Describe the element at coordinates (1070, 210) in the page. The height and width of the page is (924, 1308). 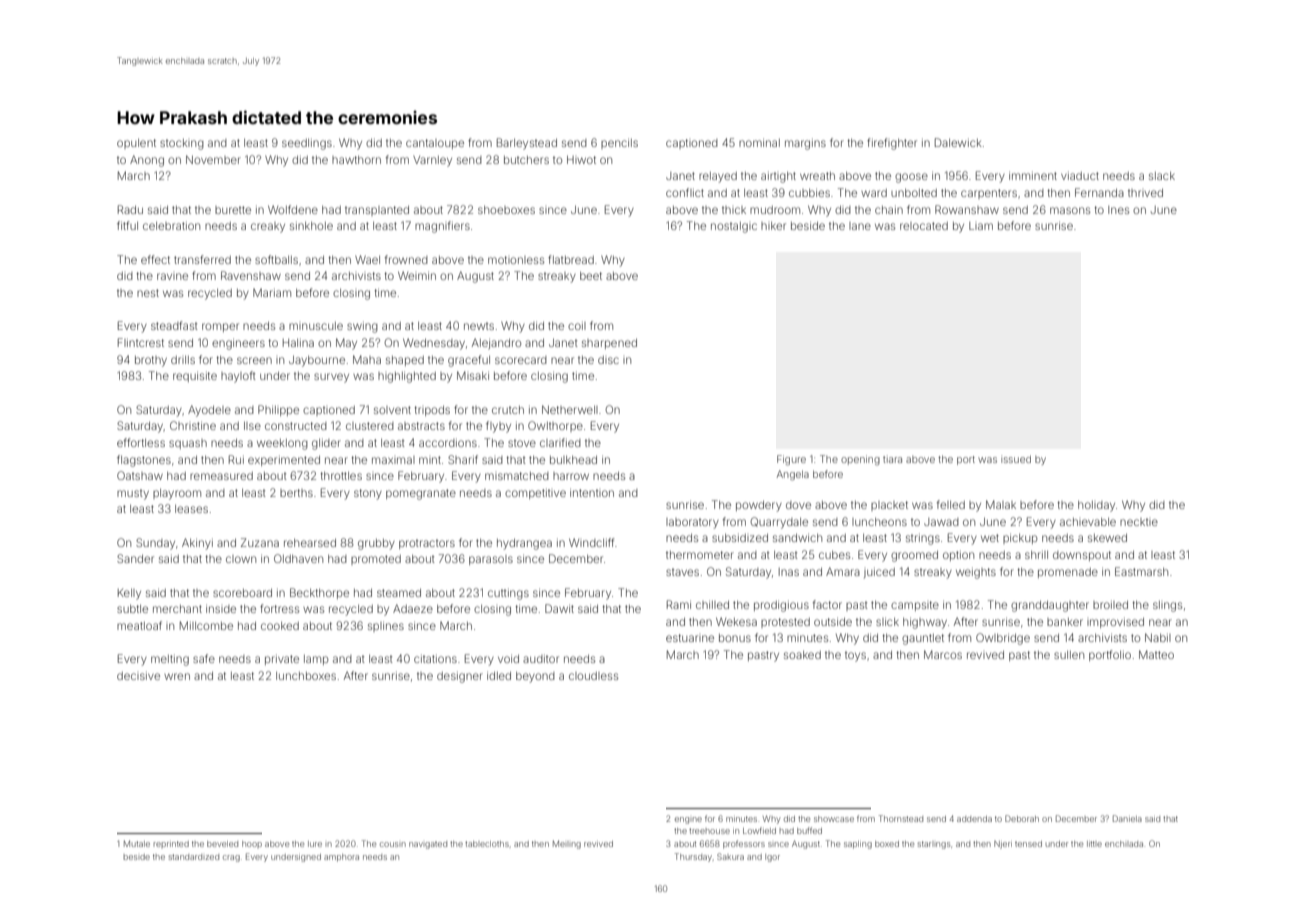
I see `masons` at that location.
